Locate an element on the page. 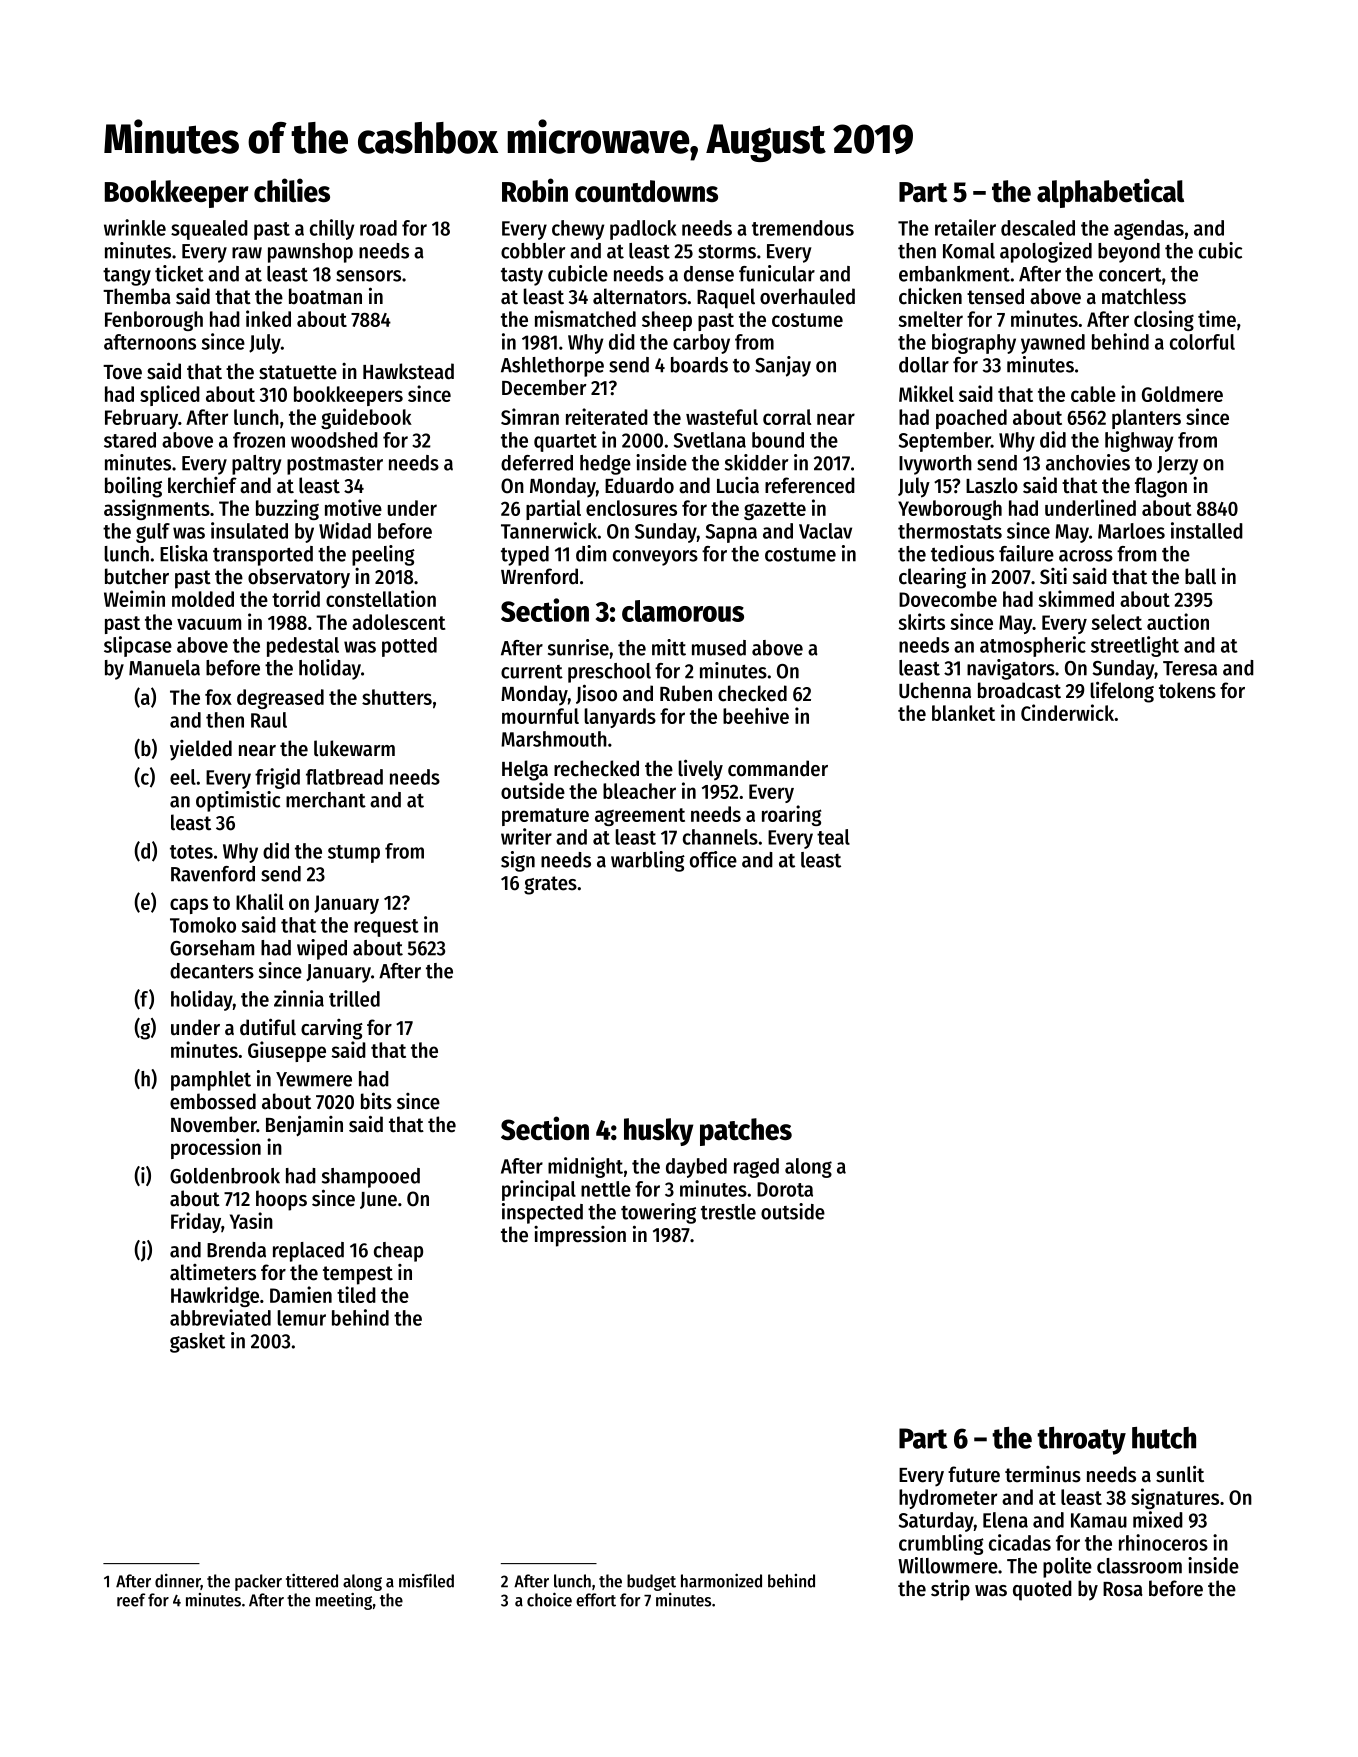 This image has width=1358, height=1757. effort is located at coordinates (596, 1600).
